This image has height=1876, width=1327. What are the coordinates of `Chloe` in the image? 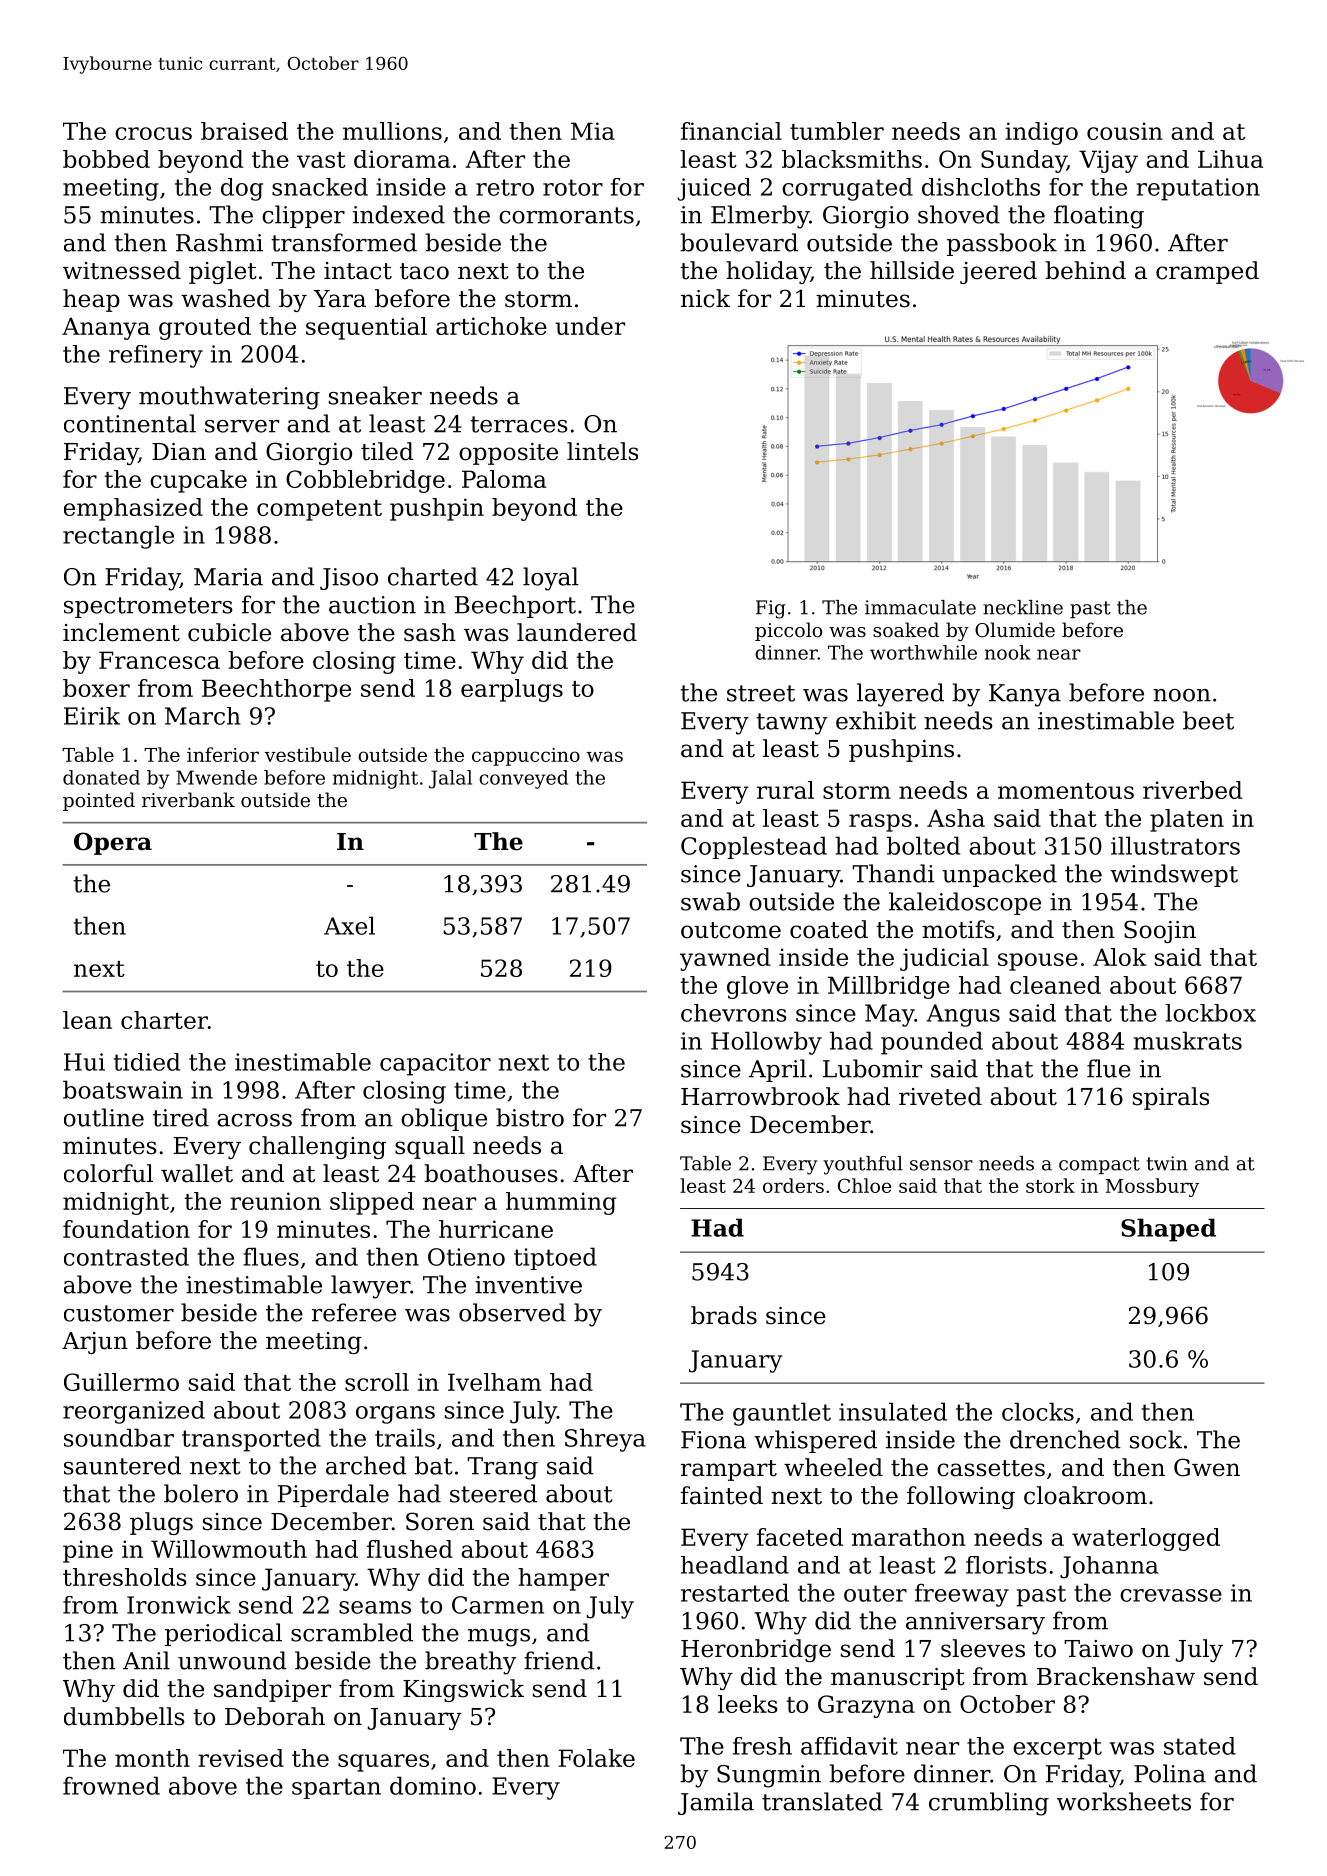 It's located at (864, 1185).
